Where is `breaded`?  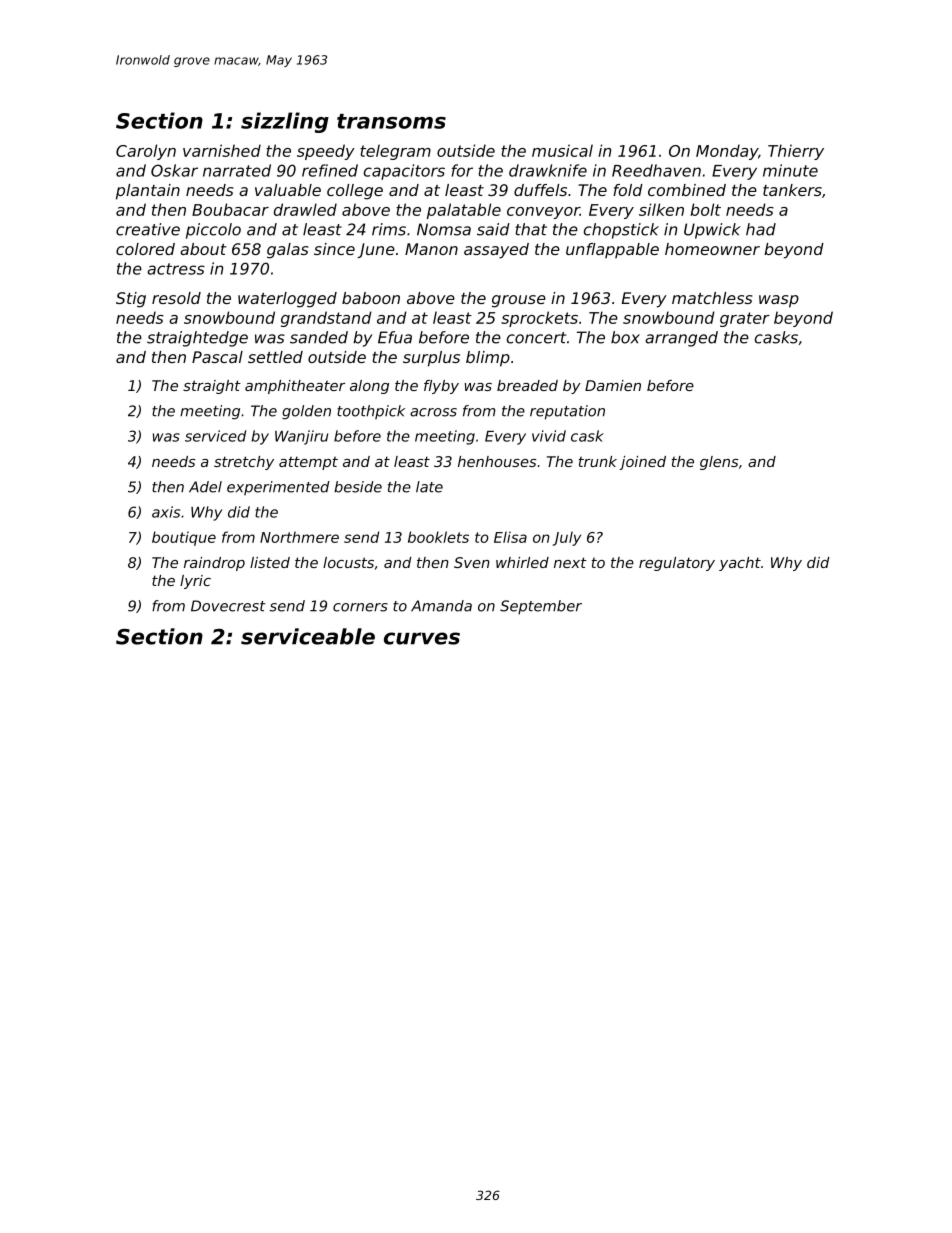
breaded is located at coordinates (527, 385).
